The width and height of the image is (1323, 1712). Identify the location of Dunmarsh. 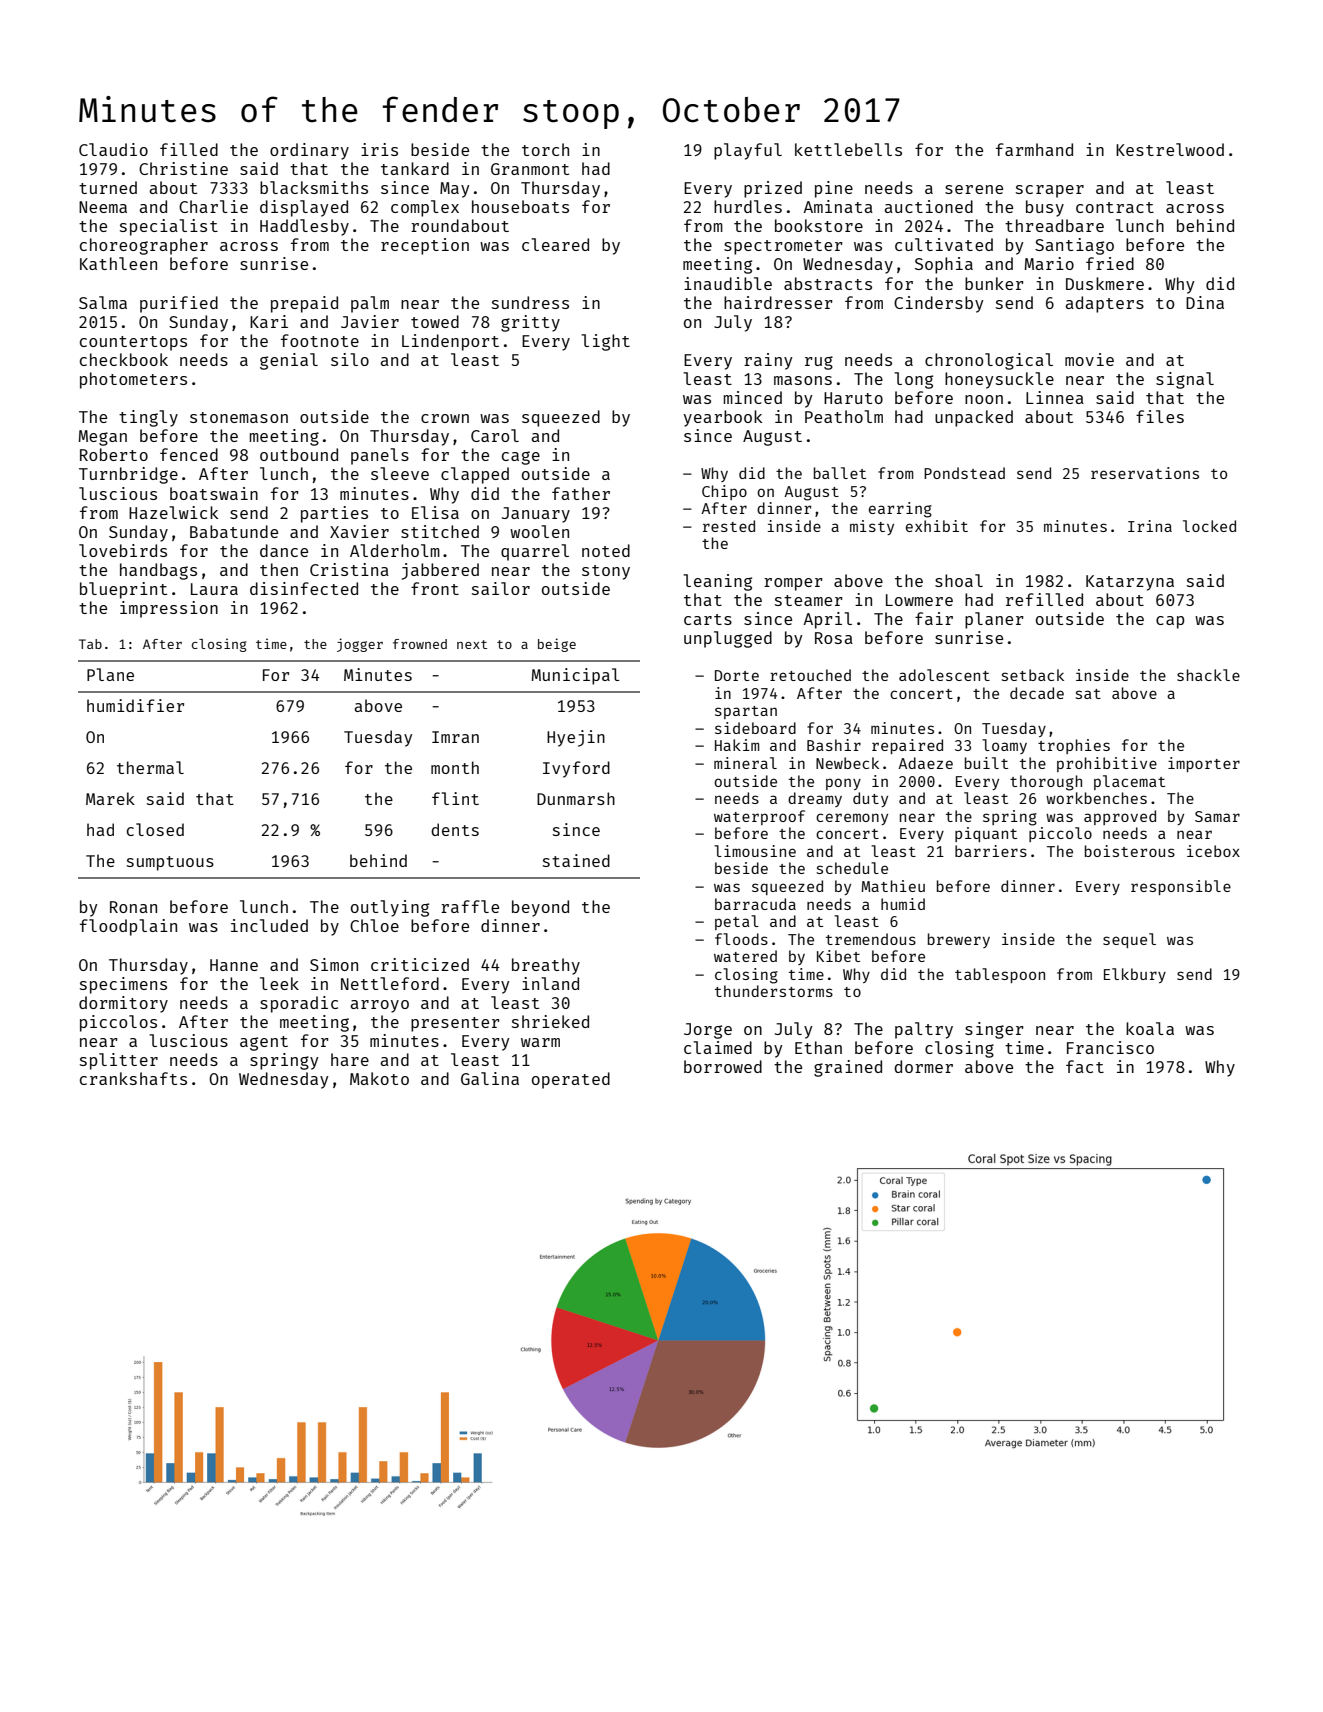
(576, 798).
